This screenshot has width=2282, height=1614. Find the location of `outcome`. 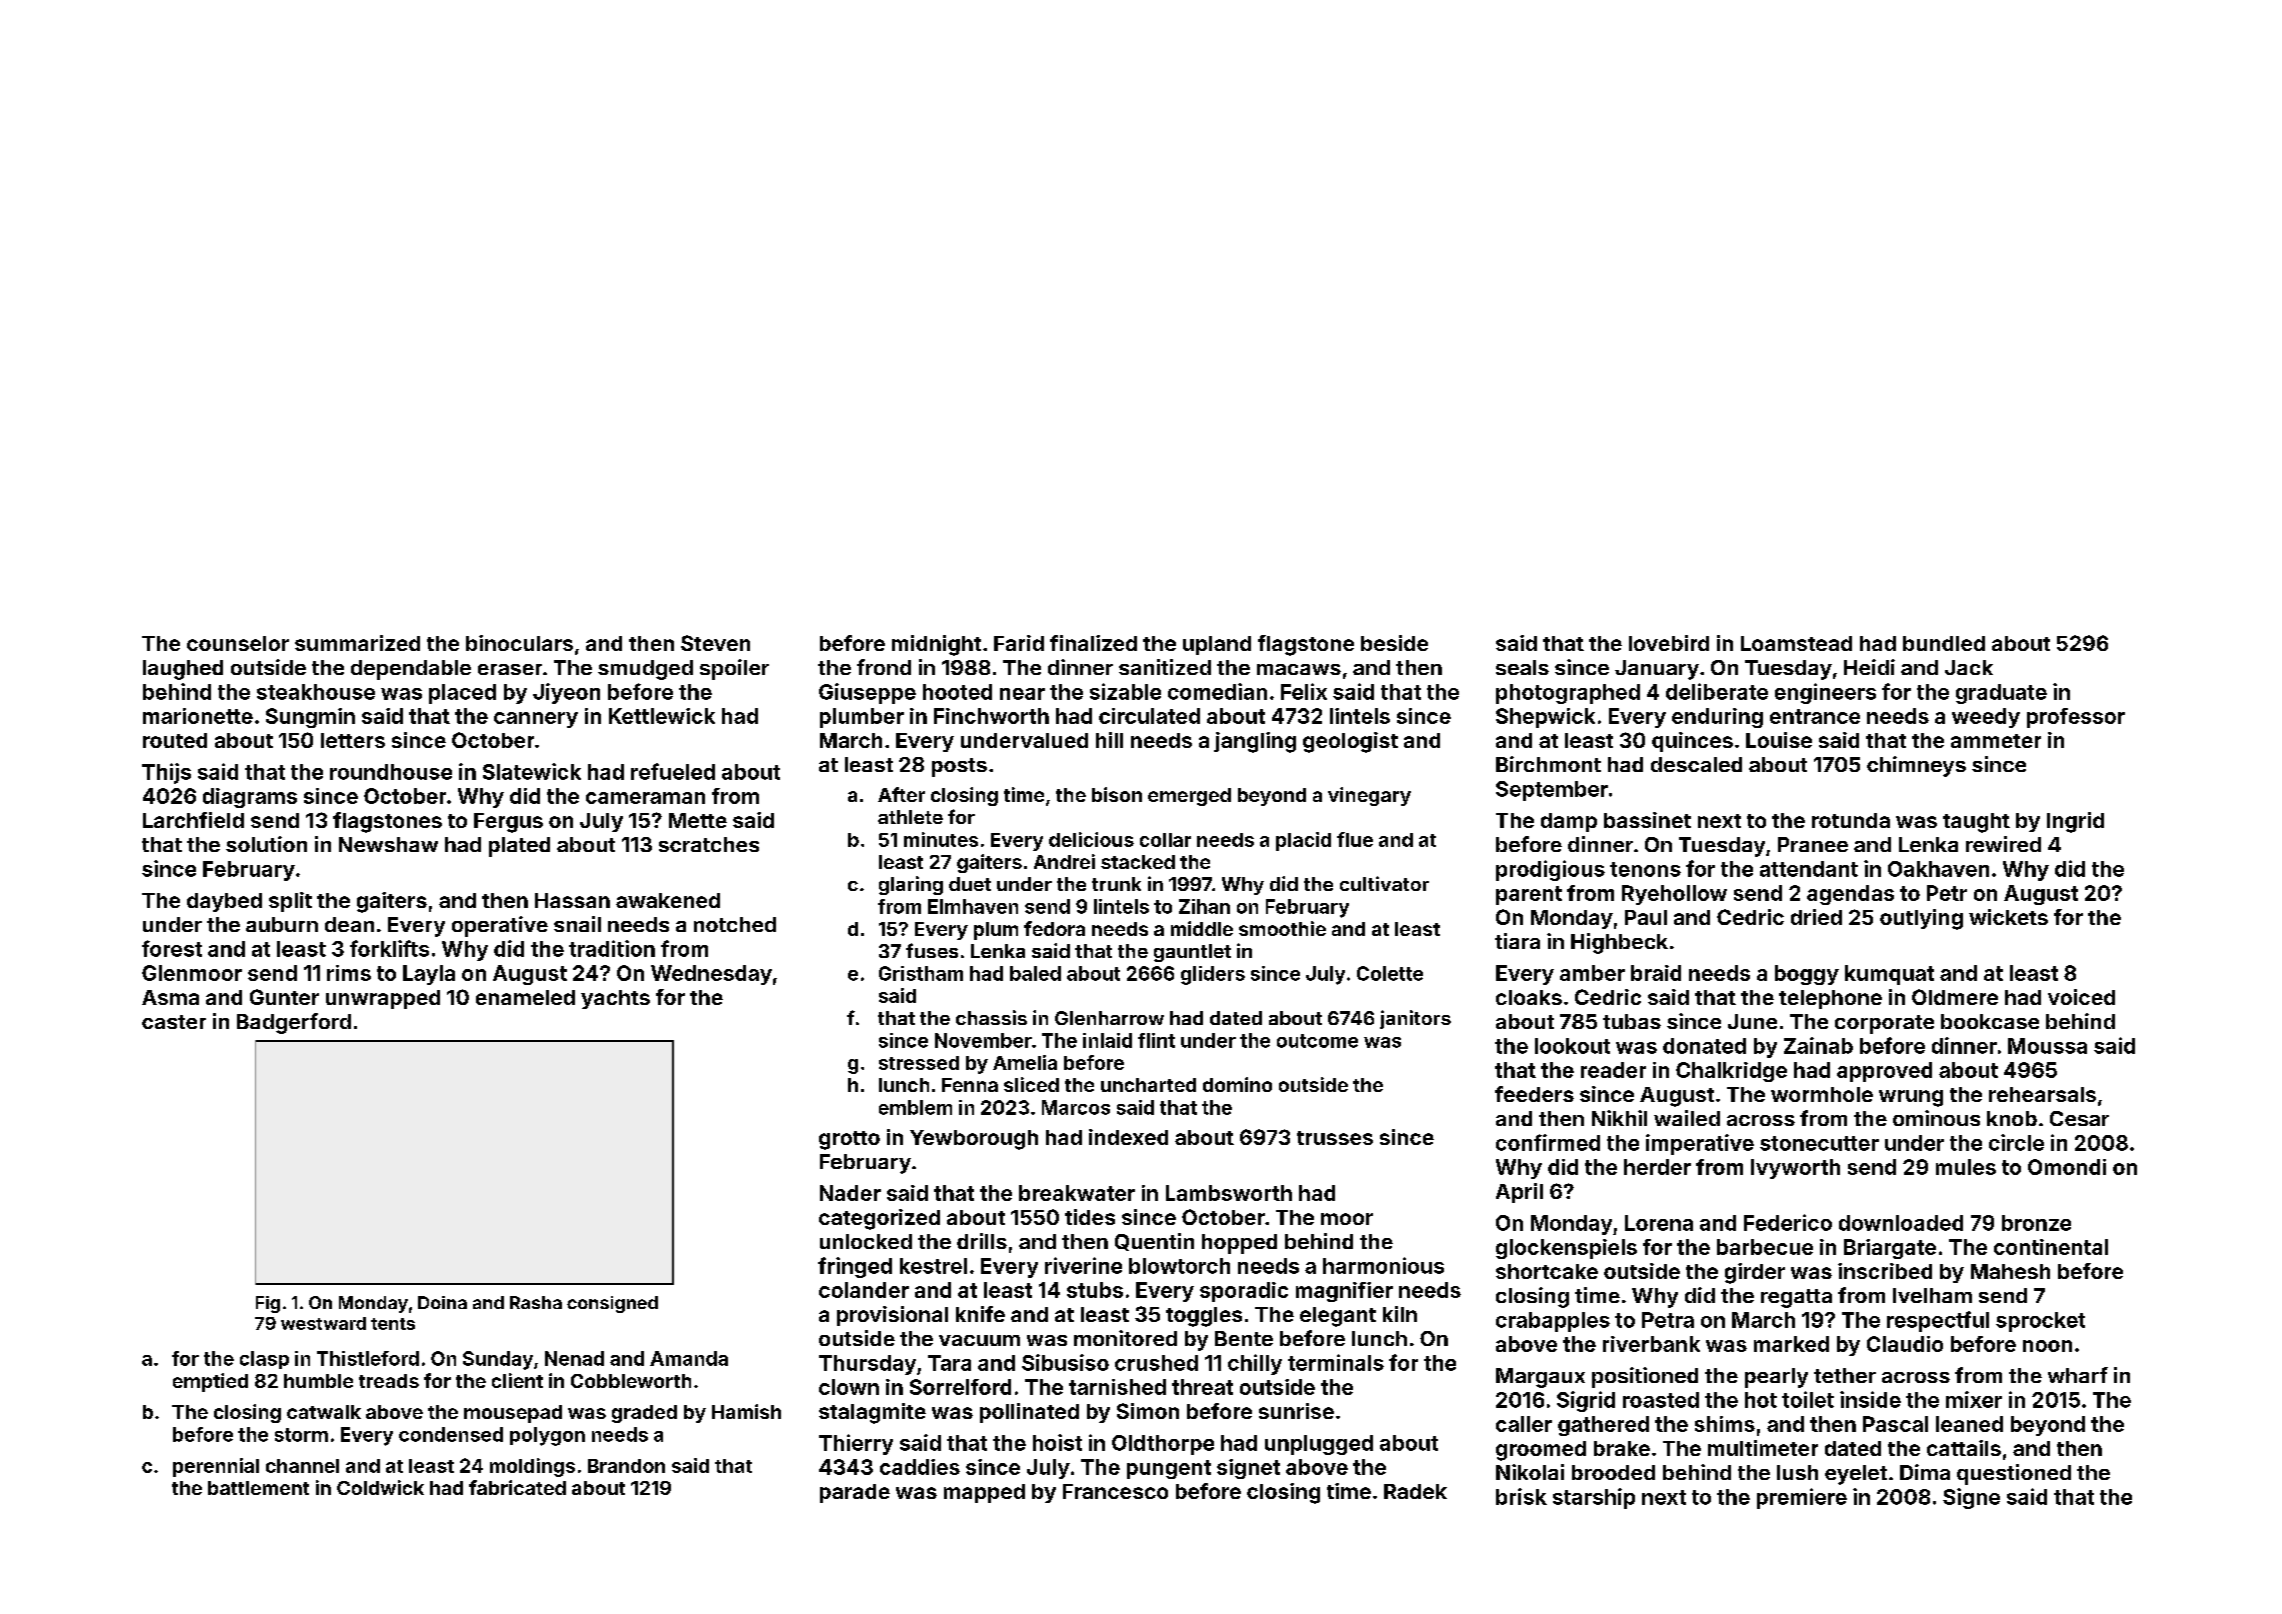

outcome is located at coordinates (1317, 1041).
